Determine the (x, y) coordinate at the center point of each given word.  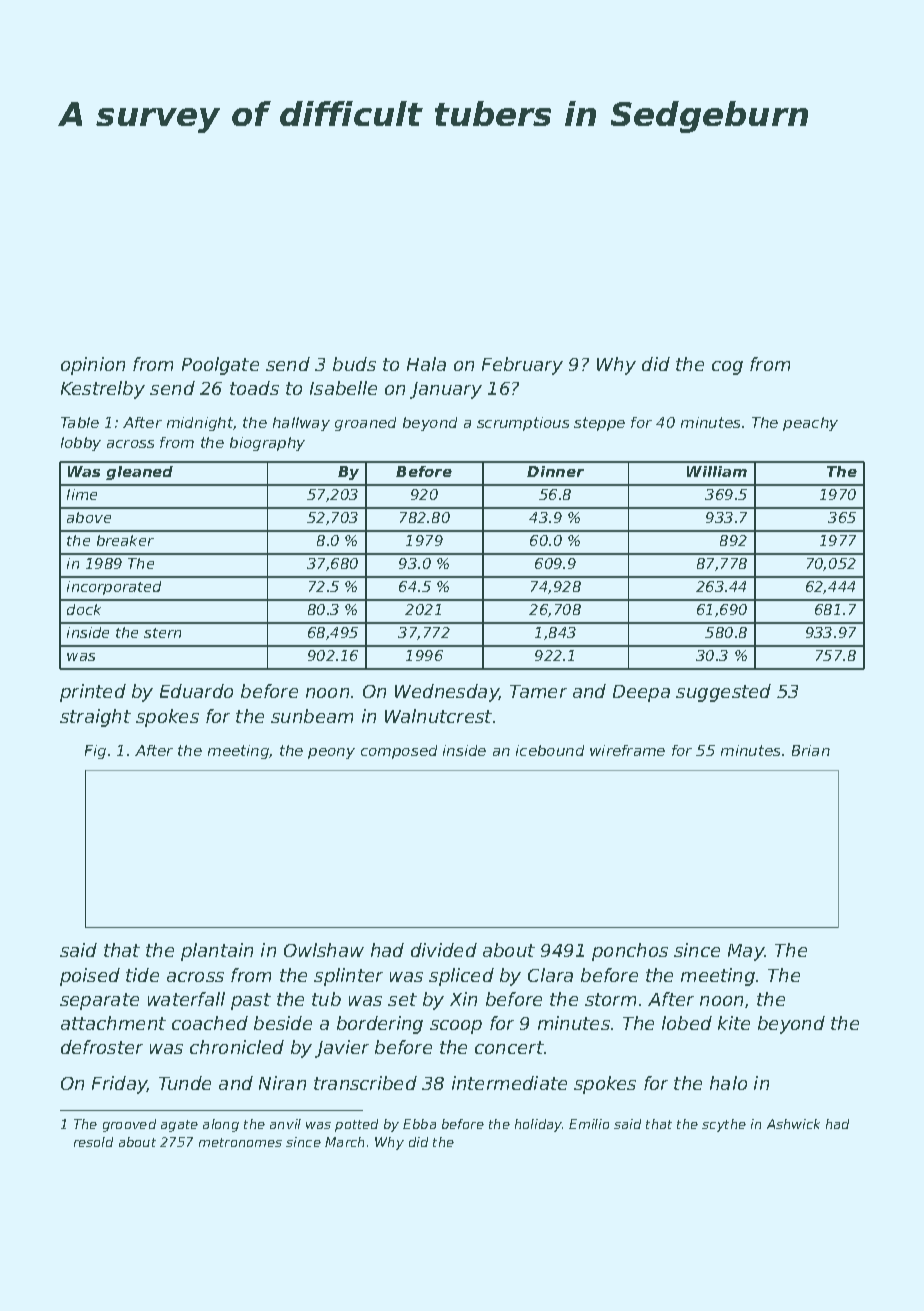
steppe (599, 424)
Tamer (538, 691)
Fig (95, 752)
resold (93, 1142)
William (717, 471)
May (746, 952)
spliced (461, 977)
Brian (811, 750)
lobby (81, 444)
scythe (724, 1125)
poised (90, 977)
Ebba (419, 1124)
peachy (810, 424)
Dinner (555, 471)
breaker (125, 540)
